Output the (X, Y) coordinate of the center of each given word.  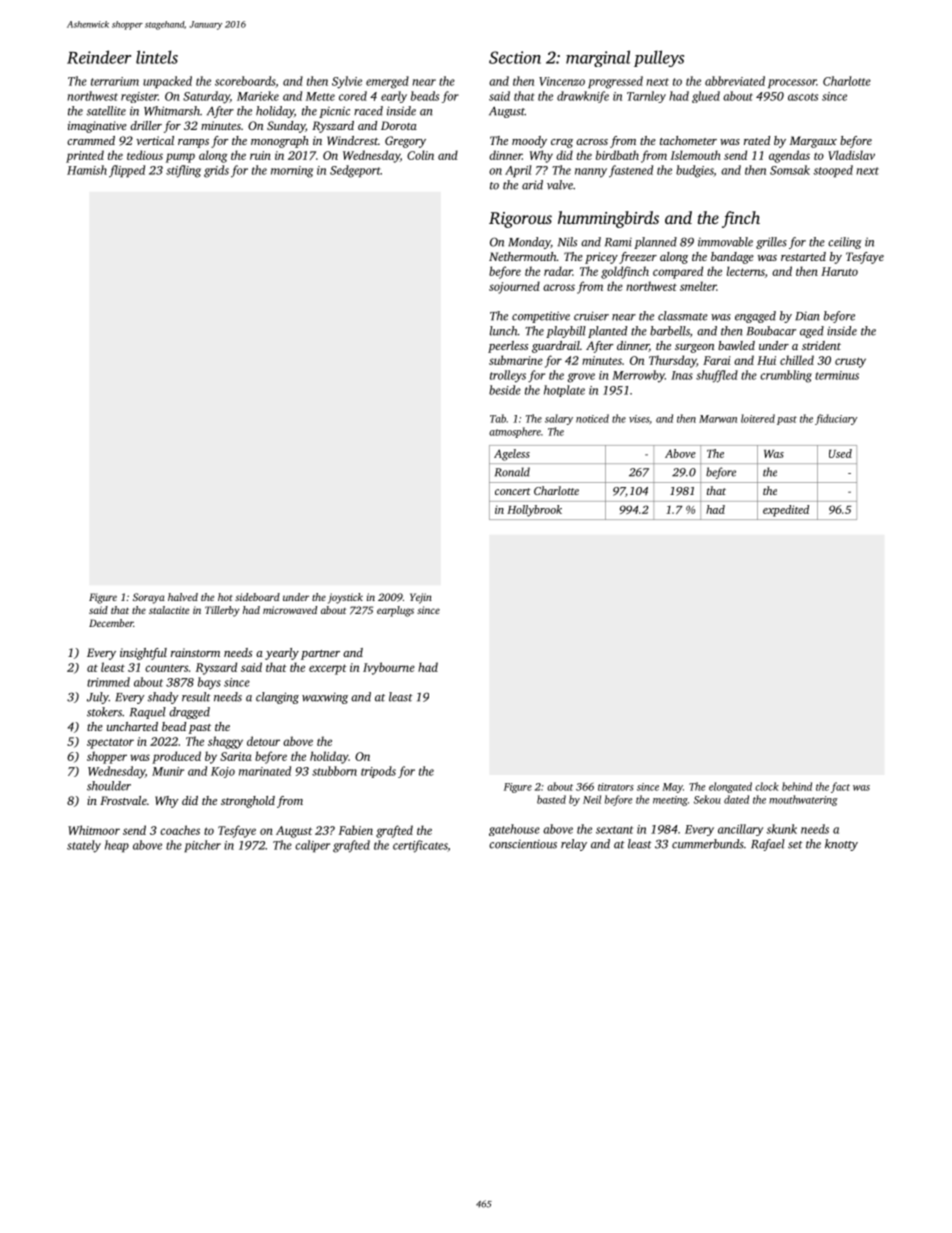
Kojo (223, 772)
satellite (106, 111)
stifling (183, 171)
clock (767, 786)
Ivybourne (389, 668)
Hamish (87, 170)
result (196, 697)
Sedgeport (355, 171)
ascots (803, 97)
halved (183, 597)
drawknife (583, 97)
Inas (682, 375)
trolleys (508, 376)
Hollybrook (534, 511)
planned (655, 243)
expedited (786, 511)
